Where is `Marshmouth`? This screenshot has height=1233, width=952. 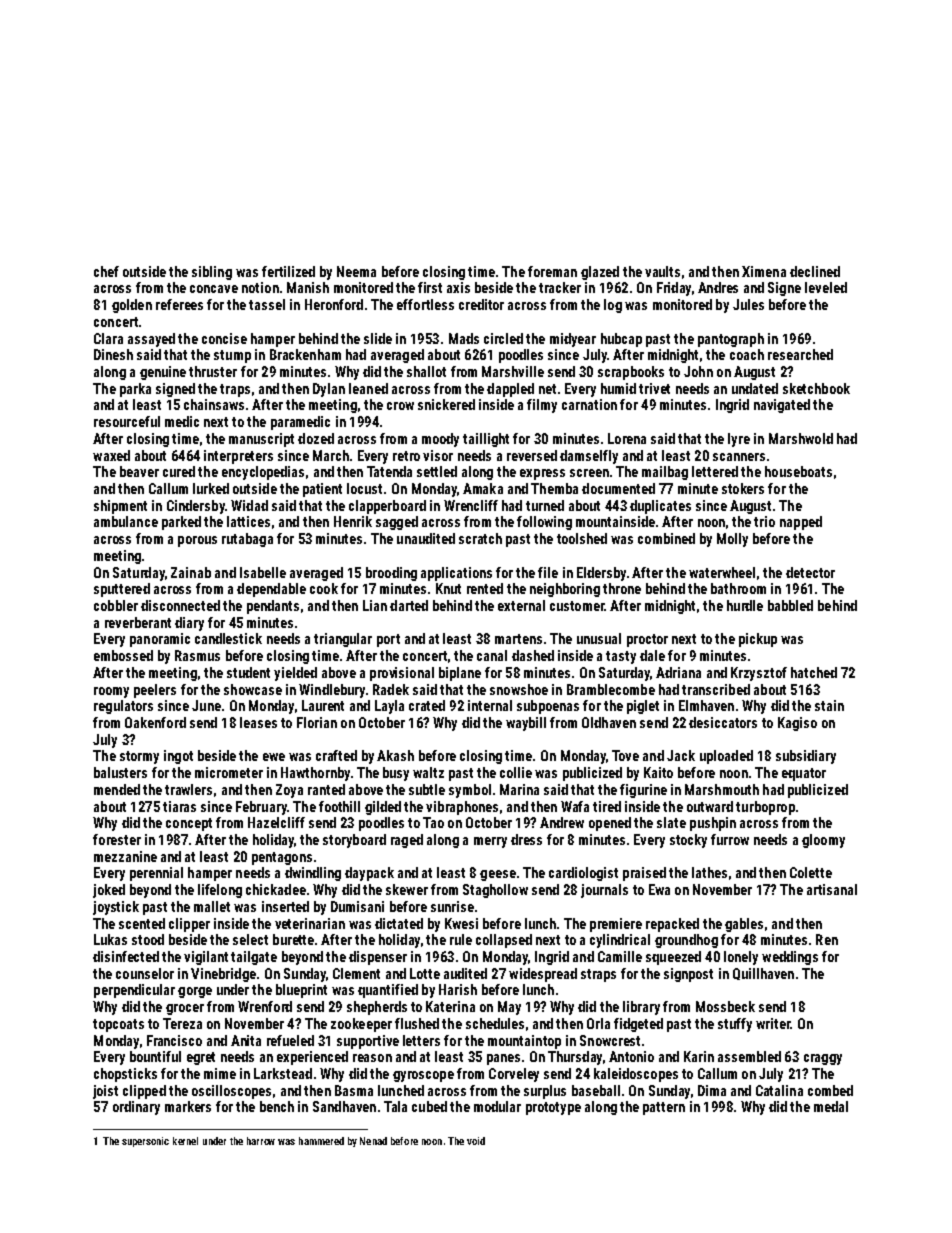
Marshmouth is located at coordinates (722, 789).
